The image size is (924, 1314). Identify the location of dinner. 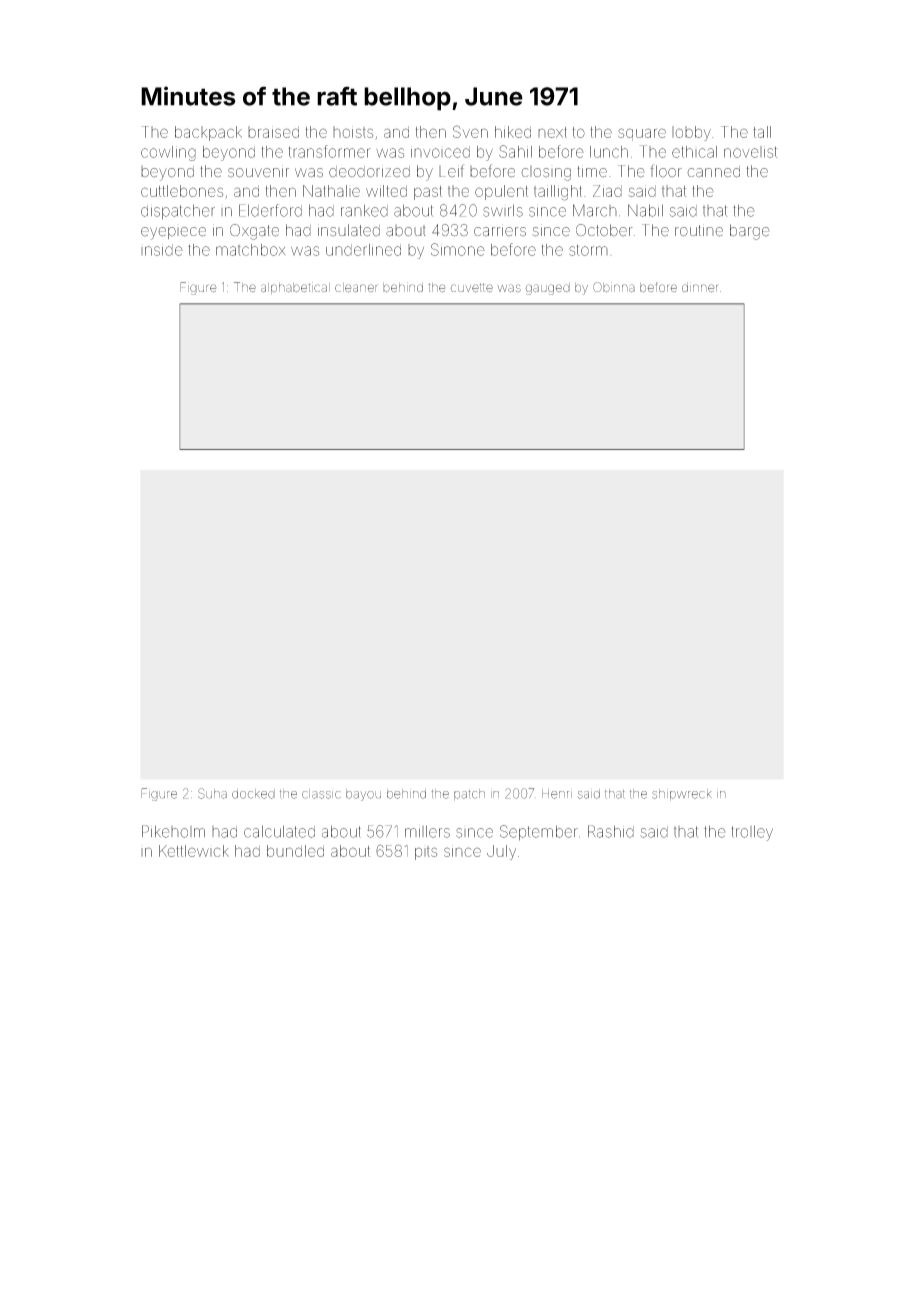
(700, 287).
